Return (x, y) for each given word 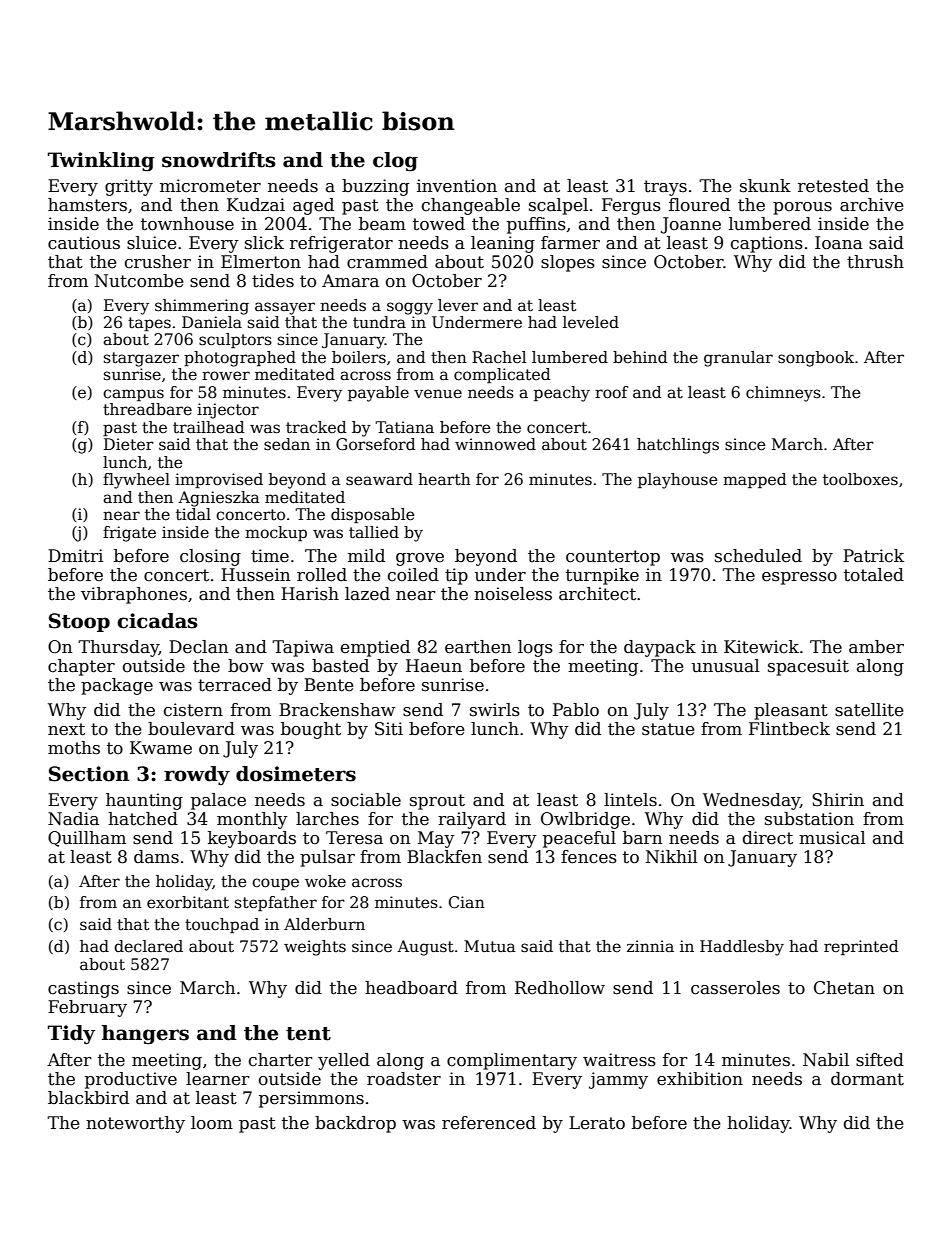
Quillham (87, 839)
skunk (765, 186)
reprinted (861, 947)
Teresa (354, 838)
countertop (613, 558)
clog (395, 162)
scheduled (758, 556)
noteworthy (135, 1124)
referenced (489, 1123)
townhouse (187, 224)
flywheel (136, 481)
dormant (867, 1079)
